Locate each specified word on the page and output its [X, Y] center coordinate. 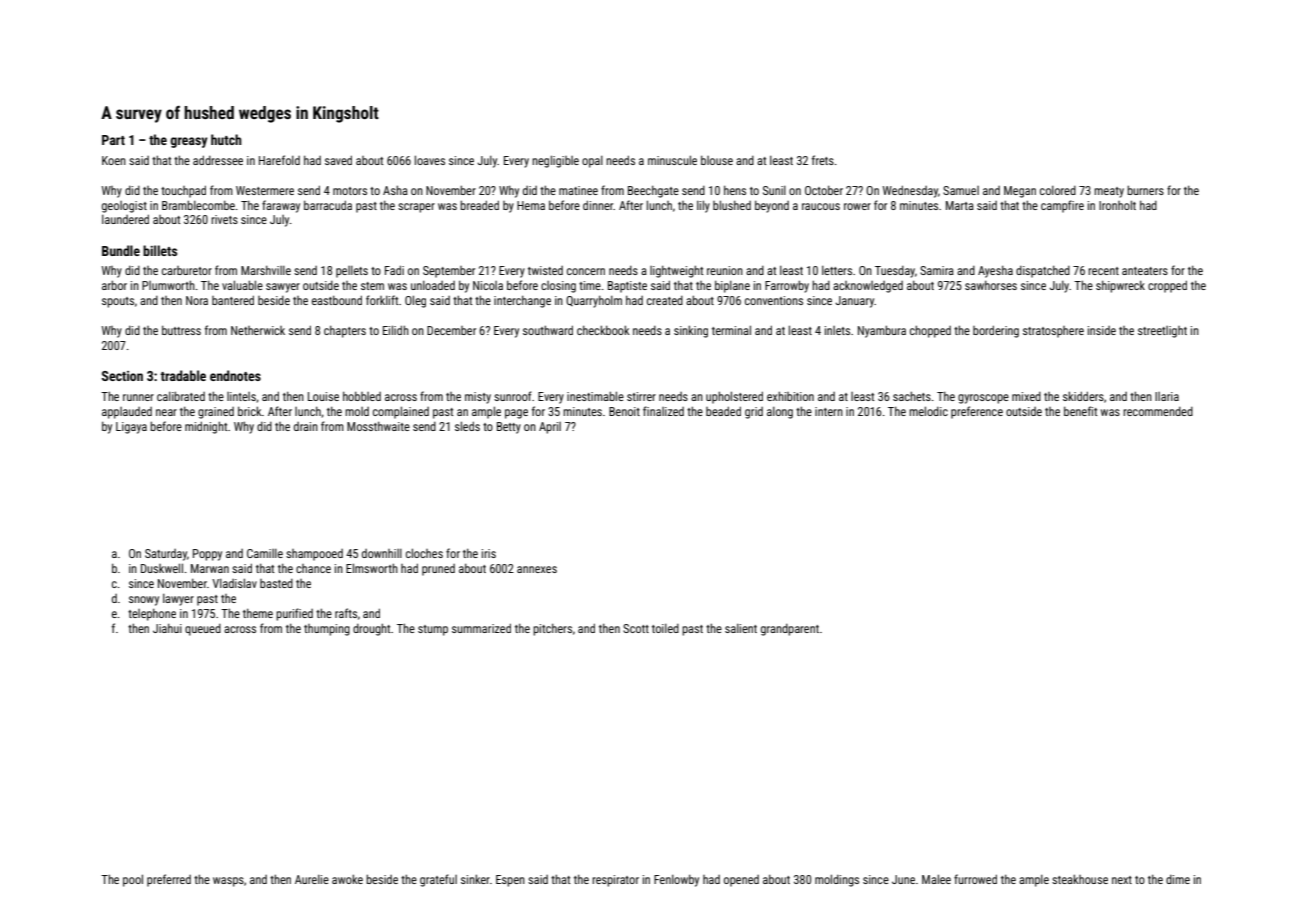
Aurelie [312, 879]
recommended [1158, 411]
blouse [717, 160]
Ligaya [131, 428]
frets [823, 160]
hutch [226, 139]
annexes [537, 569]
